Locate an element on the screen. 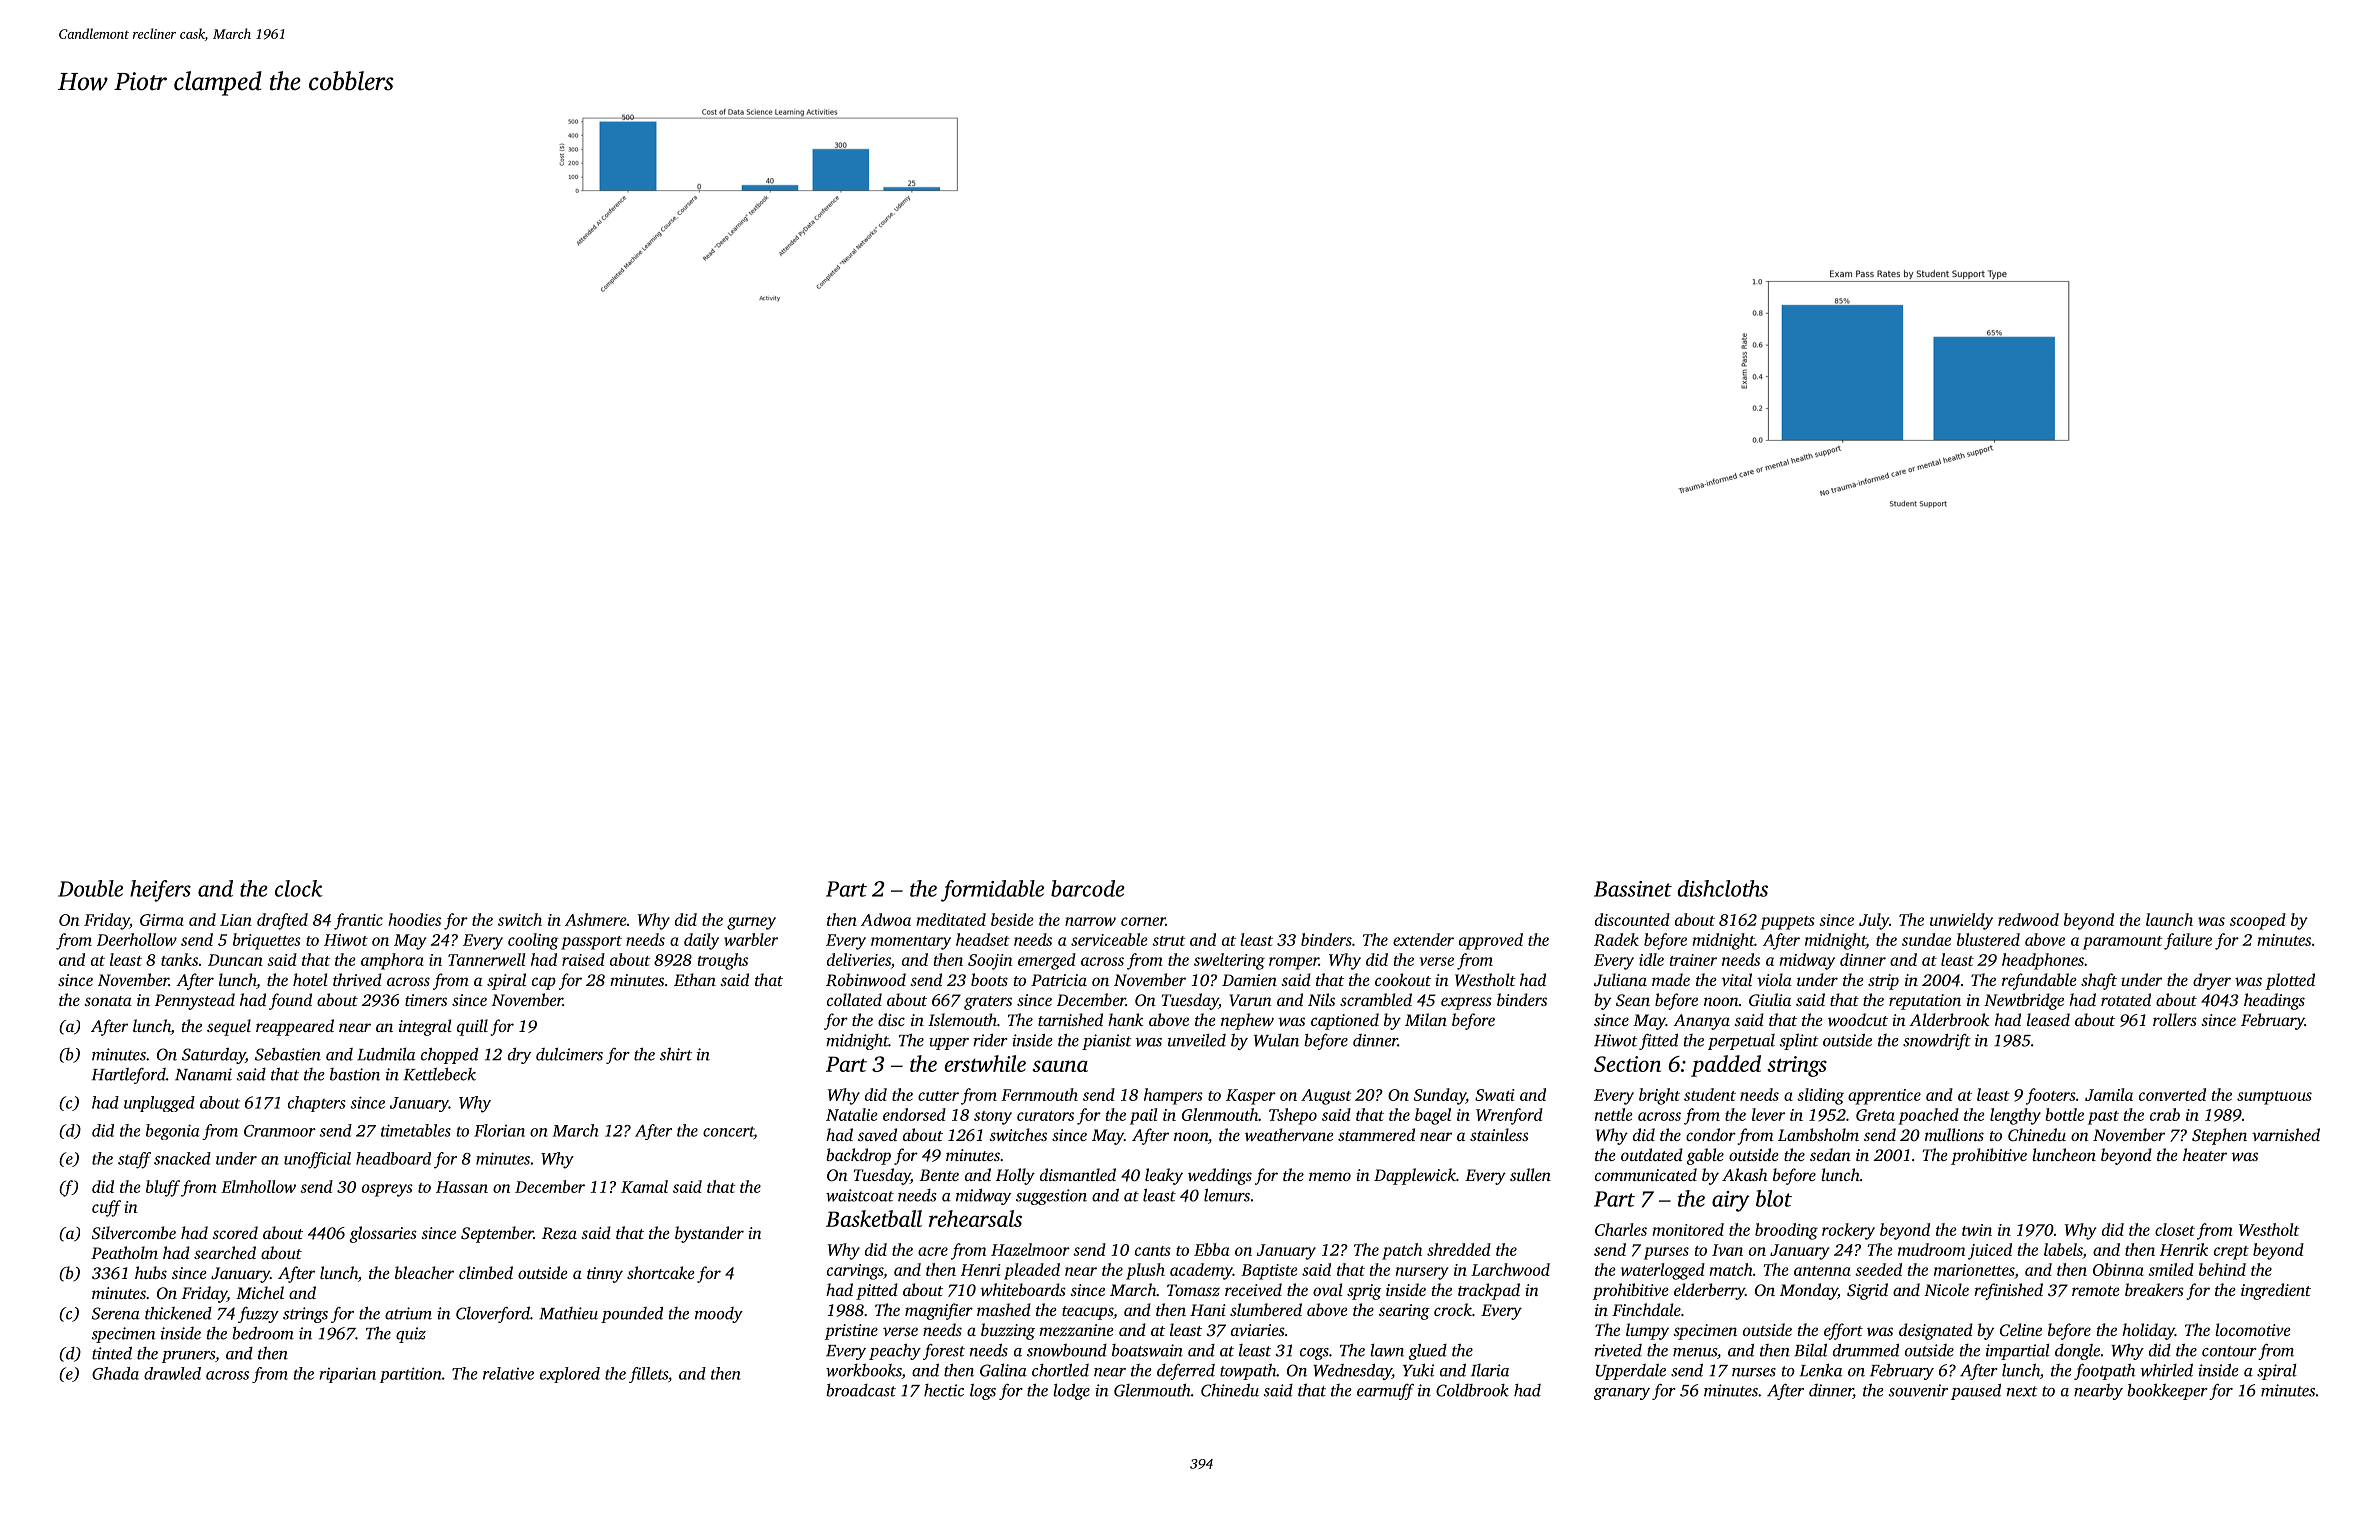 The width and height of the screenshot is (2380, 1540). Fernmouth is located at coordinates (1039, 1094).
